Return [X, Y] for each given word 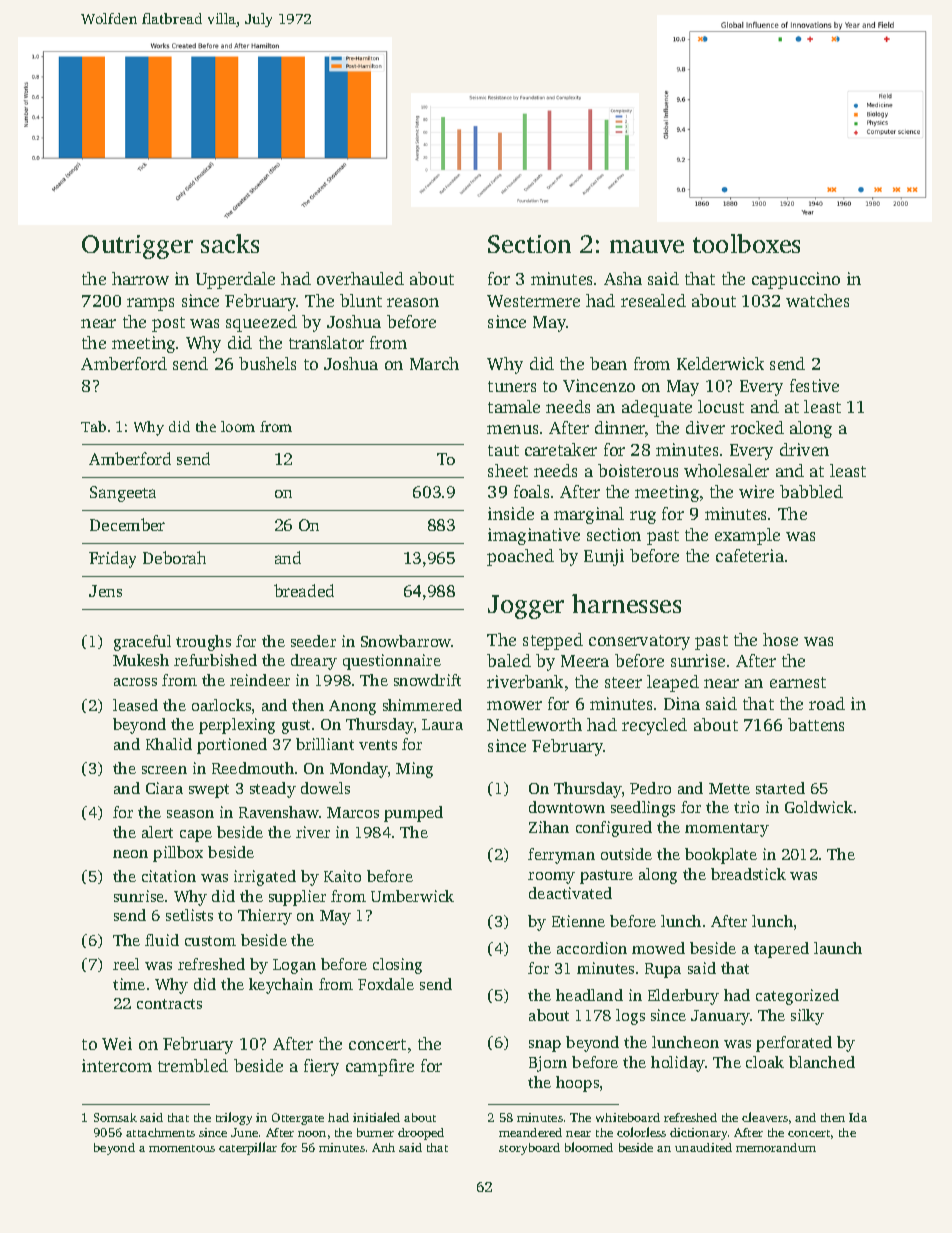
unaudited [703, 1147]
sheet [508, 470]
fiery [321, 1067]
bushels [267, 363]
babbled [811, 491]
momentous [182, 1148]
